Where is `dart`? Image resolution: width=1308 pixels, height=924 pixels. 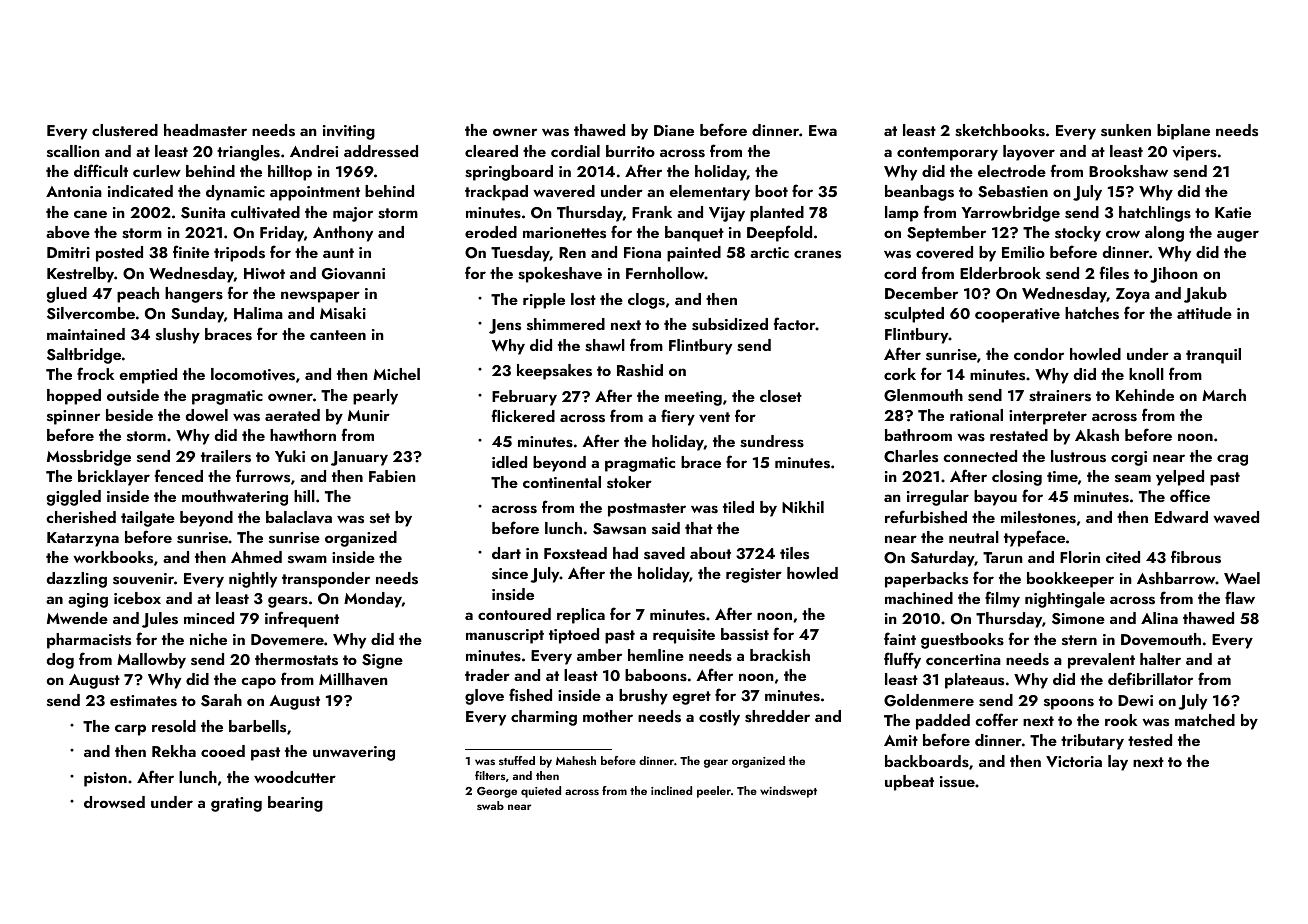
dart is located at coordinates (506, 553).
